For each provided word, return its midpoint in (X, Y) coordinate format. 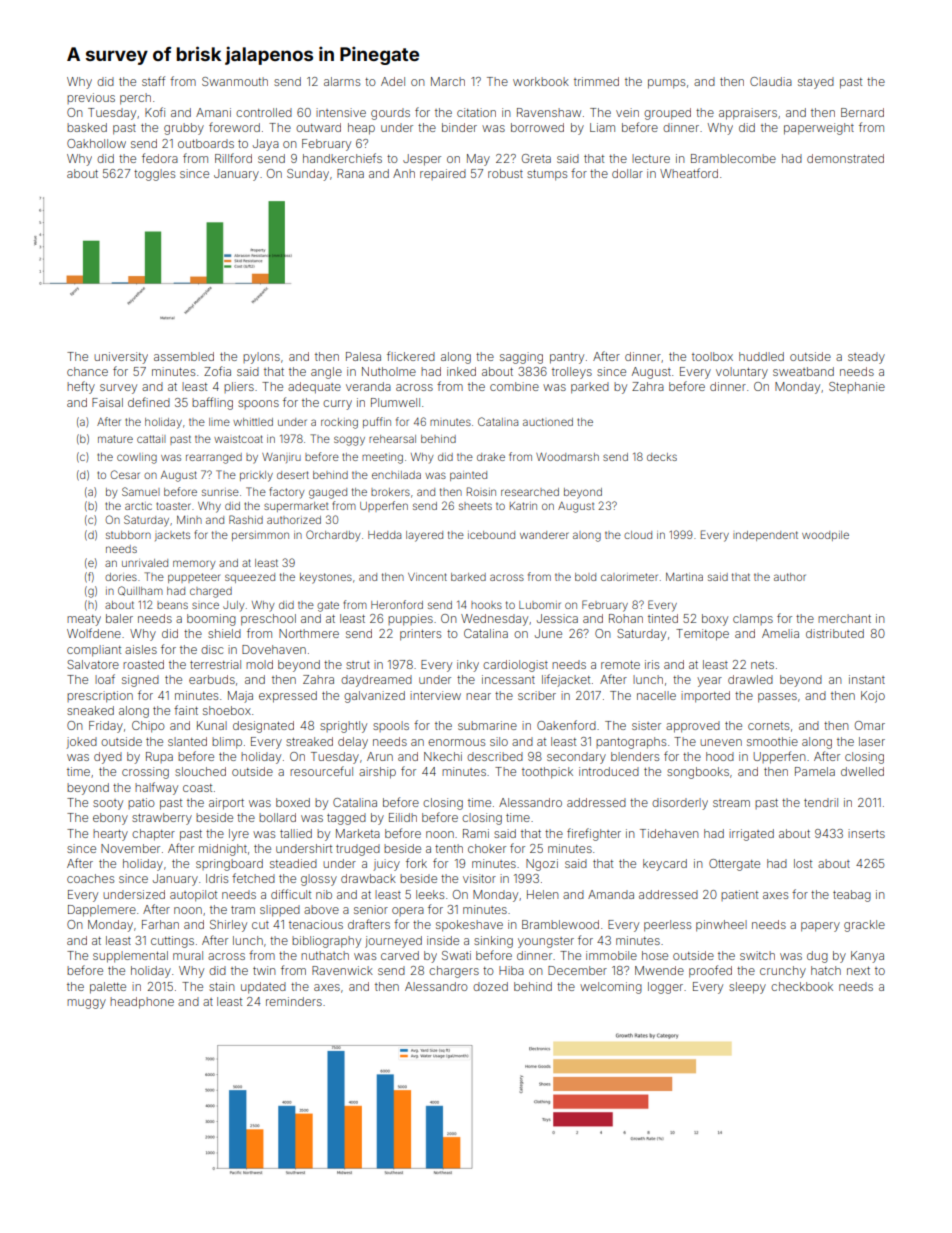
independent (765, 536)
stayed (816, 83)
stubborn (128, 535)
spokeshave (469, 926)
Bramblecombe (733, 158)
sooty (108, 804)
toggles (154, 175)
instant (867, 679)
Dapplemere (102, 911)
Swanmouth (235, 81)
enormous (456, 742)
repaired (443, 174)
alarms (342, 81)
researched (530, 492)
